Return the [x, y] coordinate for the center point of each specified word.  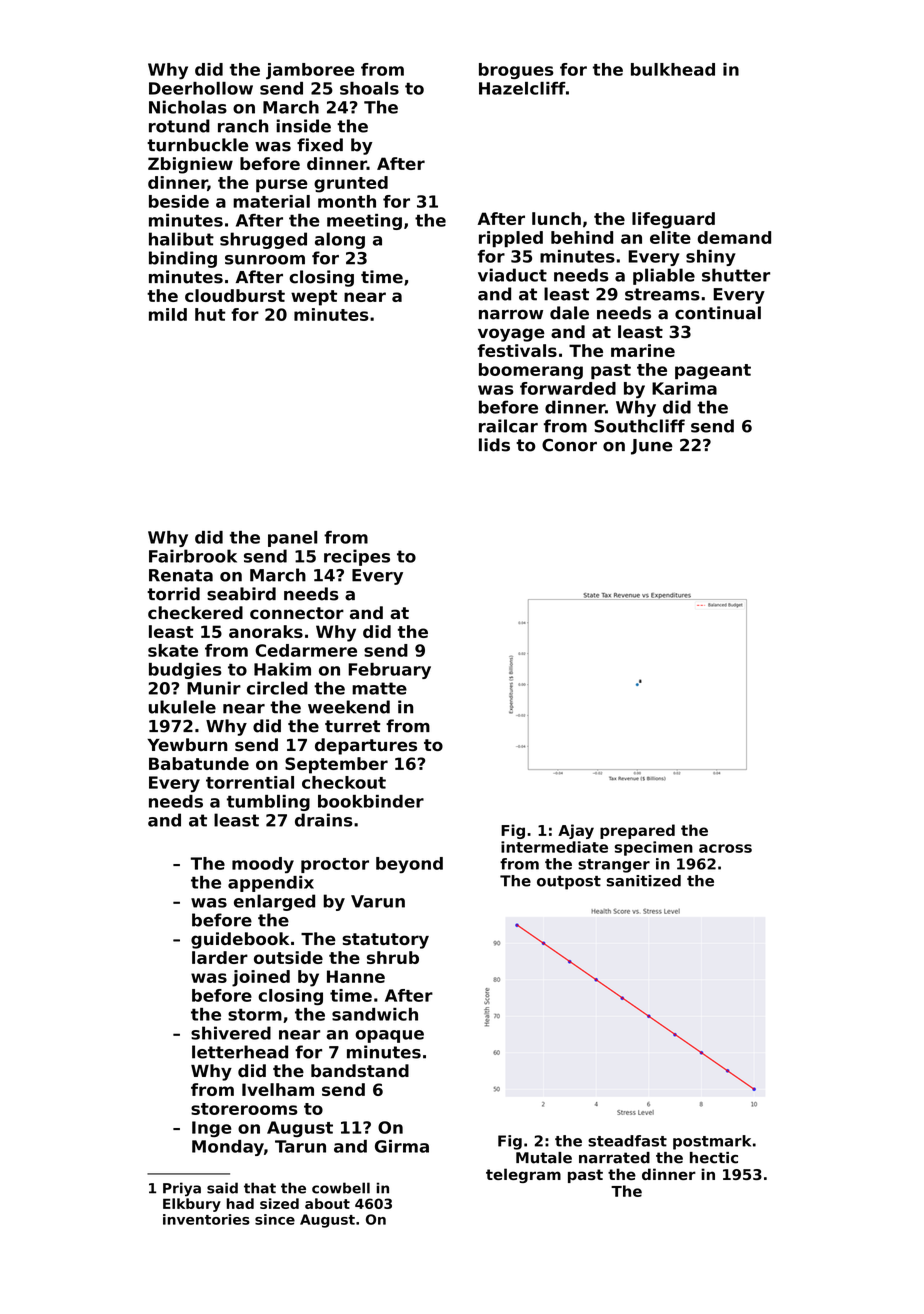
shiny [711, 258]
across [725, 848]
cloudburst [235, 295]
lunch [556, 218]
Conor [569, 445]
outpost [569, 883]
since [275, 1219]
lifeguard [673, 220]
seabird [241, 594]
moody [263, 865]
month [347, 201]
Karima [684, 388]
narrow [511, 315]
